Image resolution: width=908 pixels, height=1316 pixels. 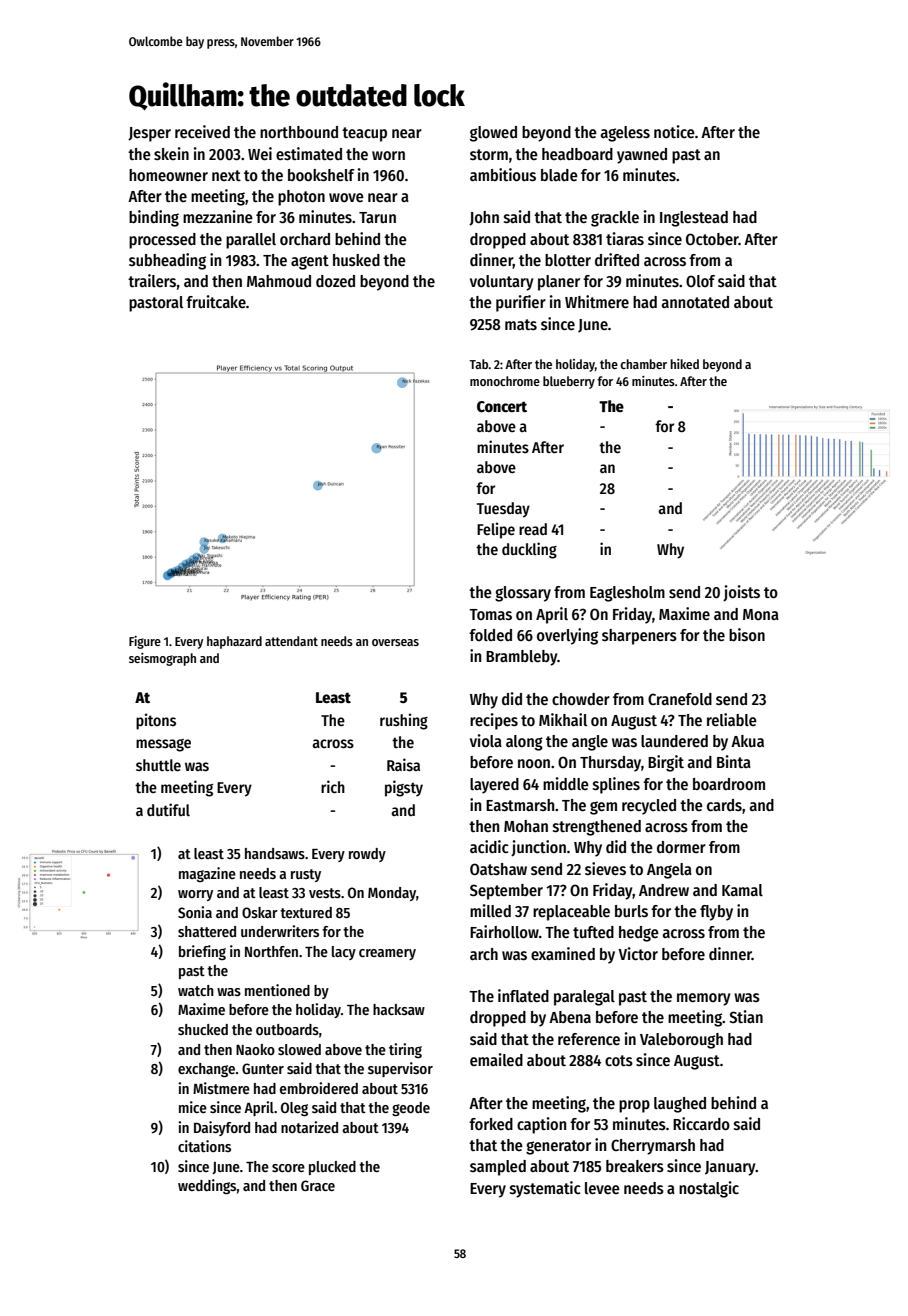 What do you see at coordinates (491, 1124) in the screenshot?
I see `forked` at bounding box center [491, 1124].
